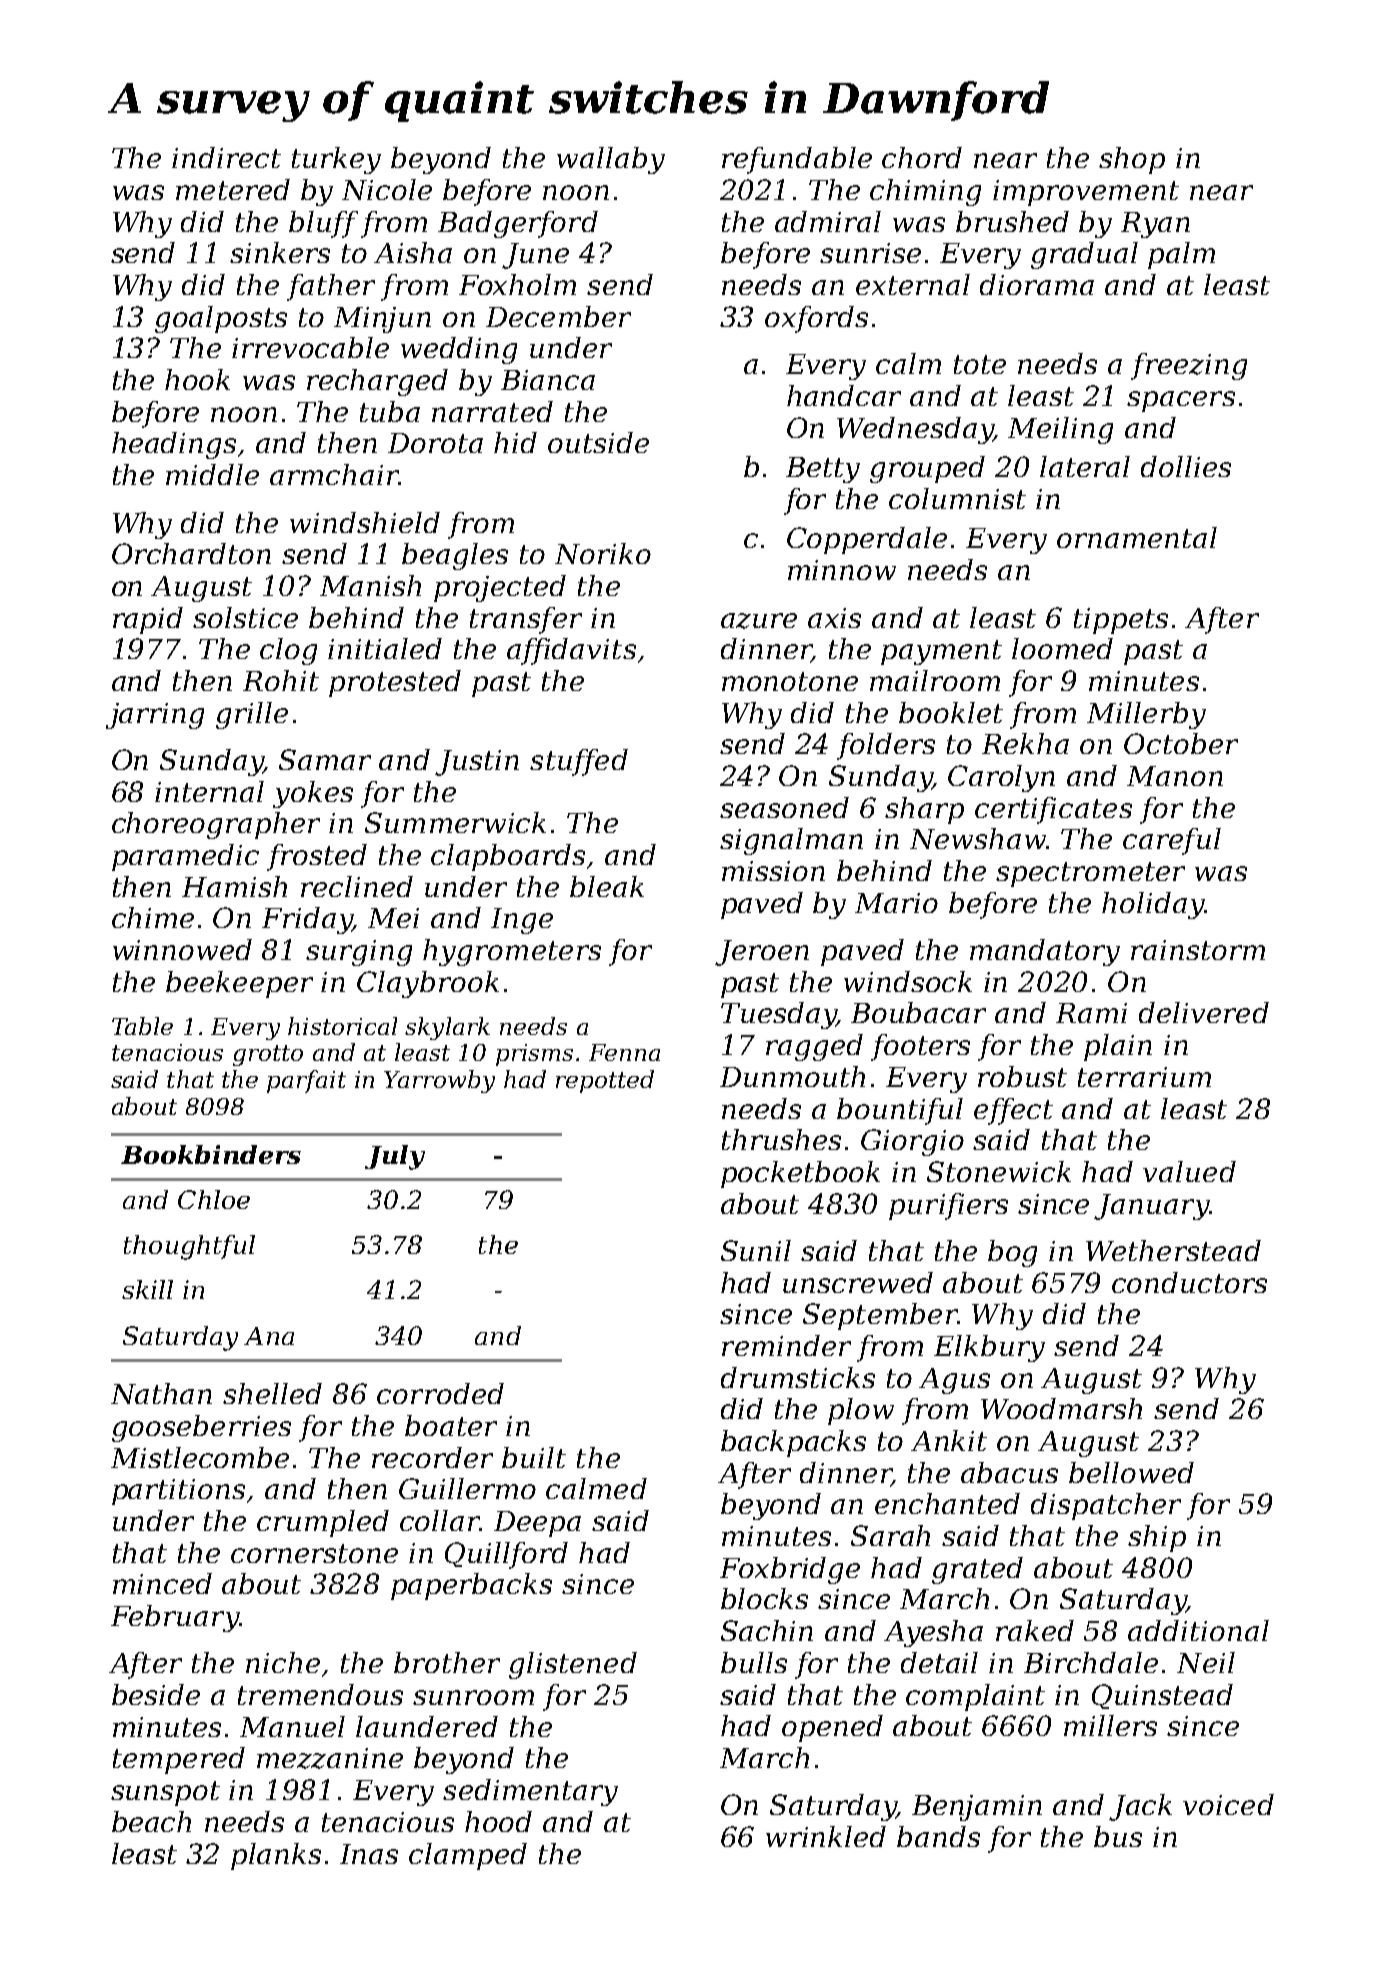 This page has height=1969, width=1386. Describe the element at coordinates (292, 1726) in the page. I see `Manuel` at that location.
